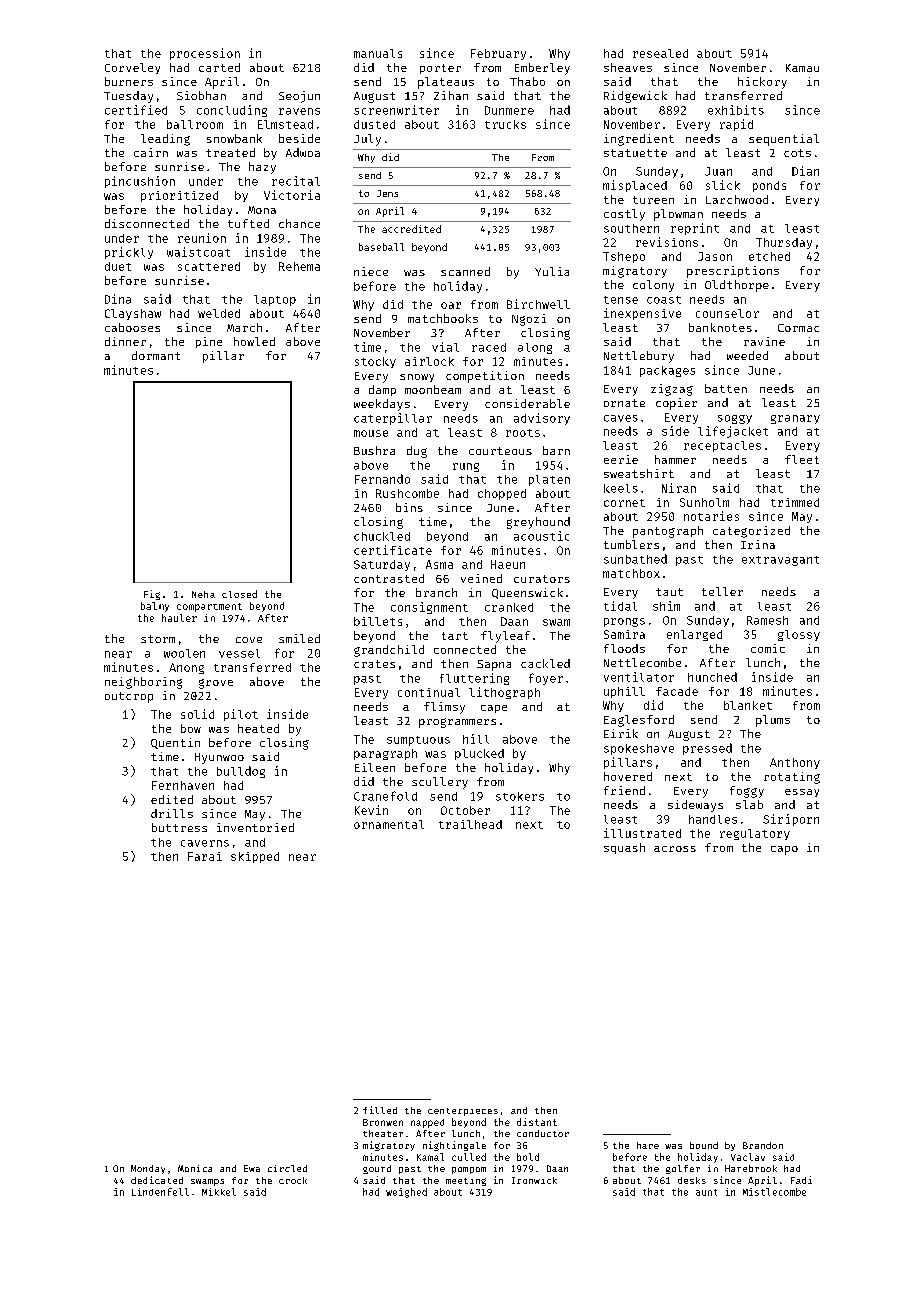 The image size is (924, 1308). I want to click on Monday, so click(148, 1169).
